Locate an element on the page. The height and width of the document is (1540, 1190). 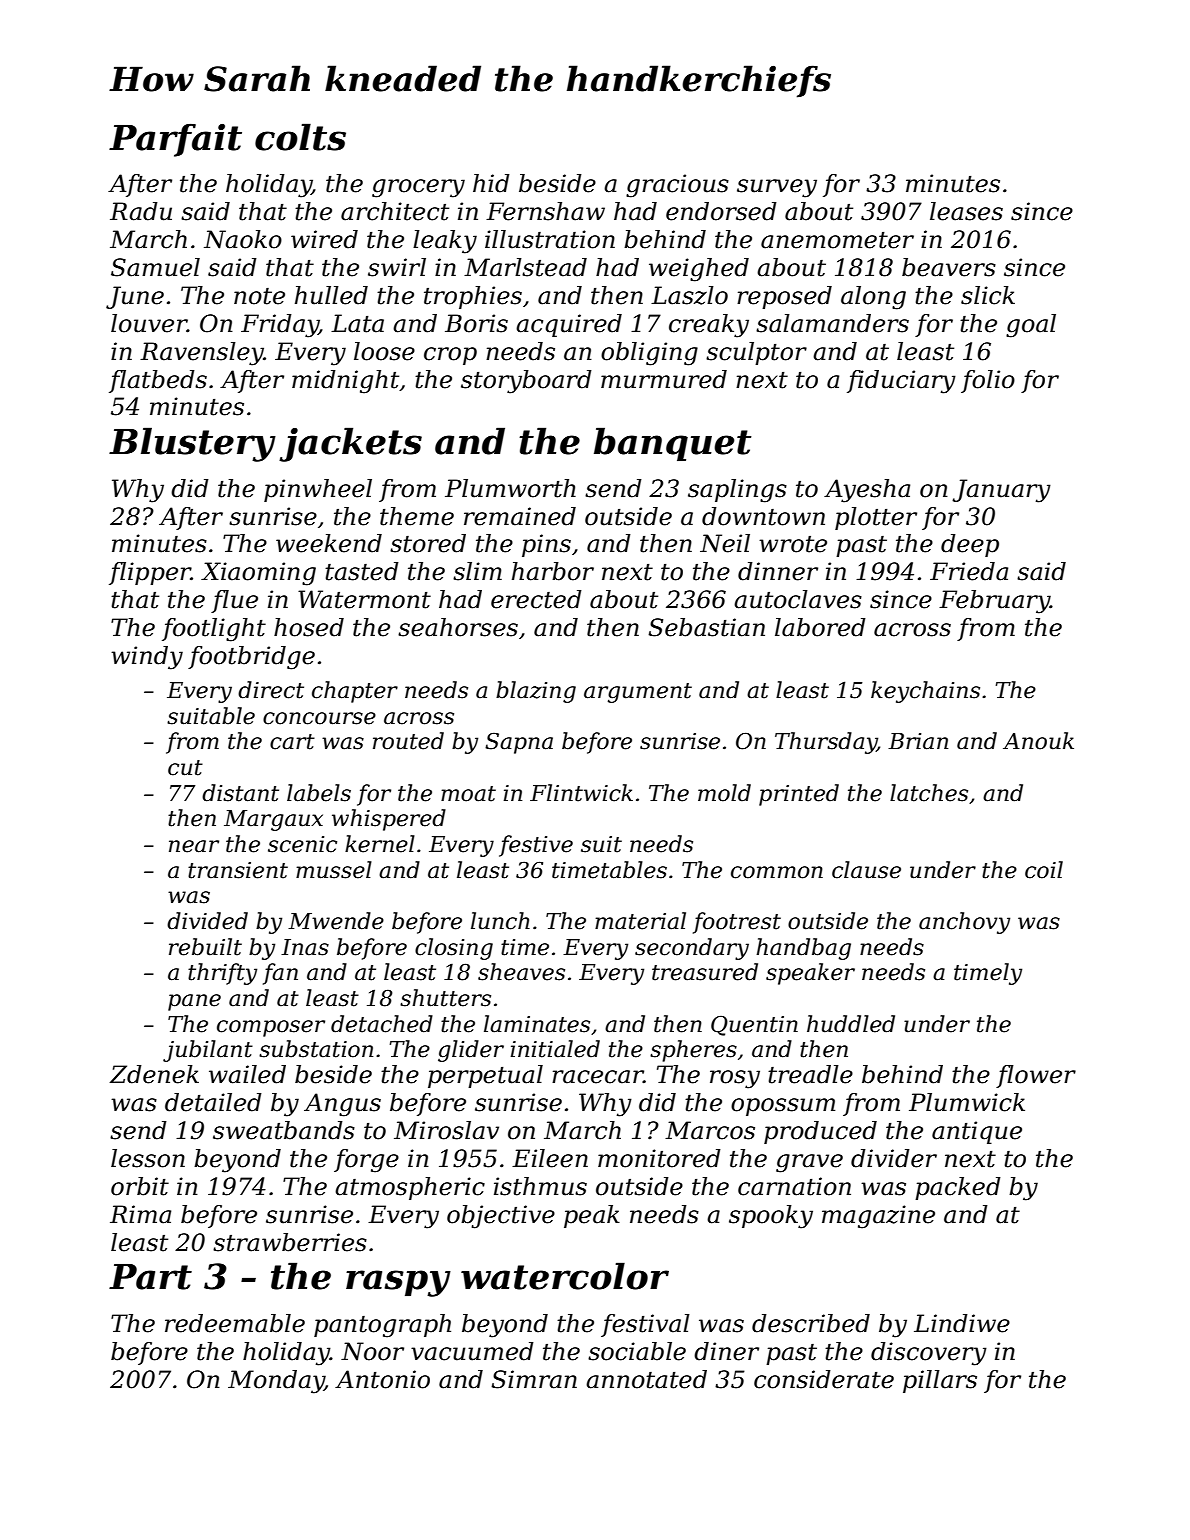
Simran is located at coordinates (534, 1379).
